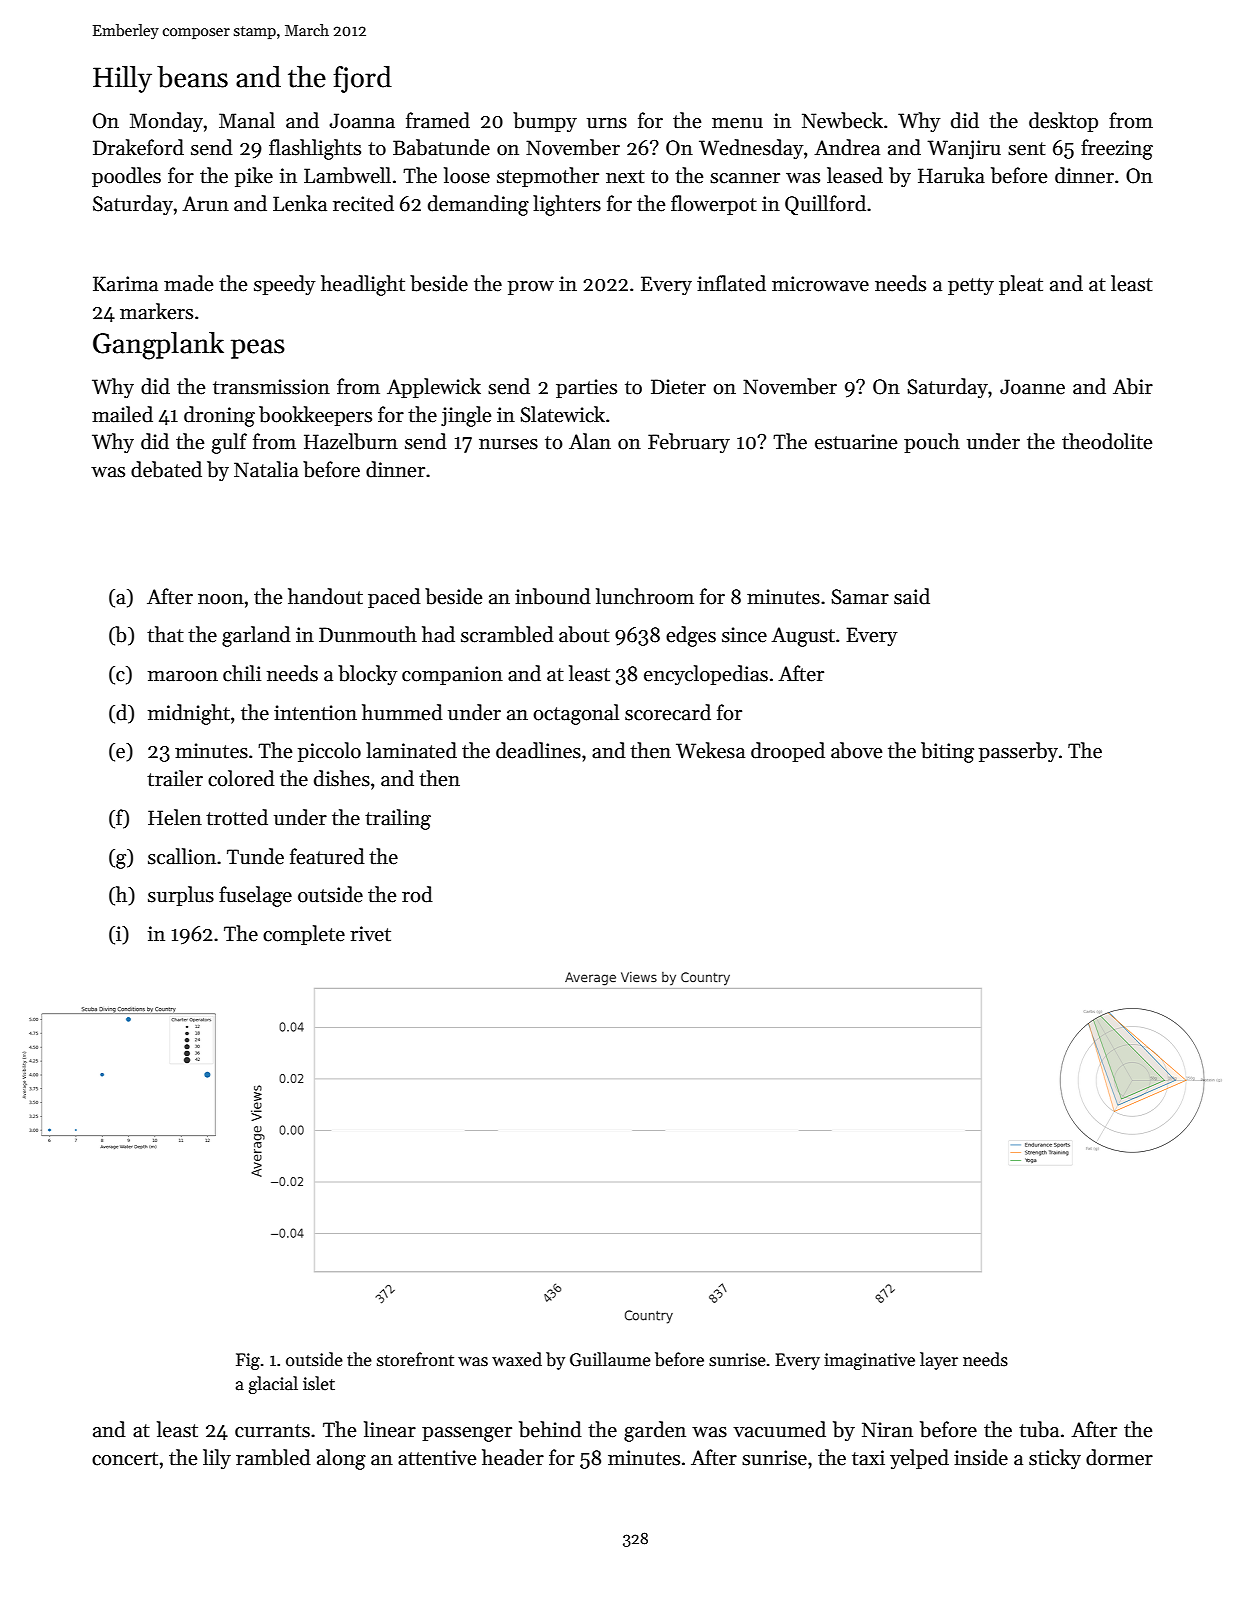  I want to click on waxed, so click(517, 1359).
